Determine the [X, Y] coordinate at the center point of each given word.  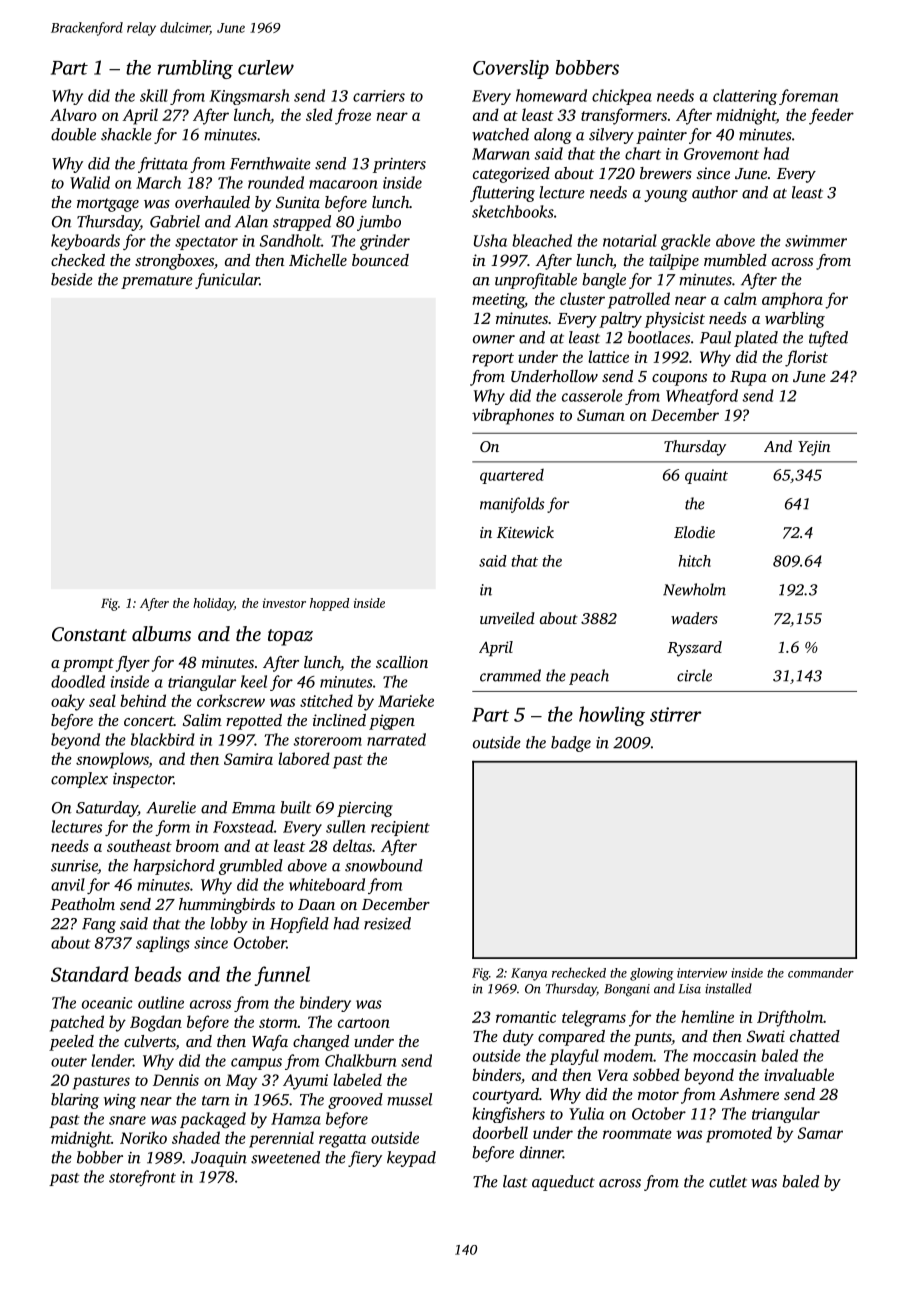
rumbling [195, 69]
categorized [511, 175]
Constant [89, 634]
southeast [139, 845]
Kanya [529, 974]
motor [658, 1095]
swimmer [816, 241]
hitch [695, 561]
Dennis [176, 1080]
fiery [365, 1159]
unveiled [507, 618]
